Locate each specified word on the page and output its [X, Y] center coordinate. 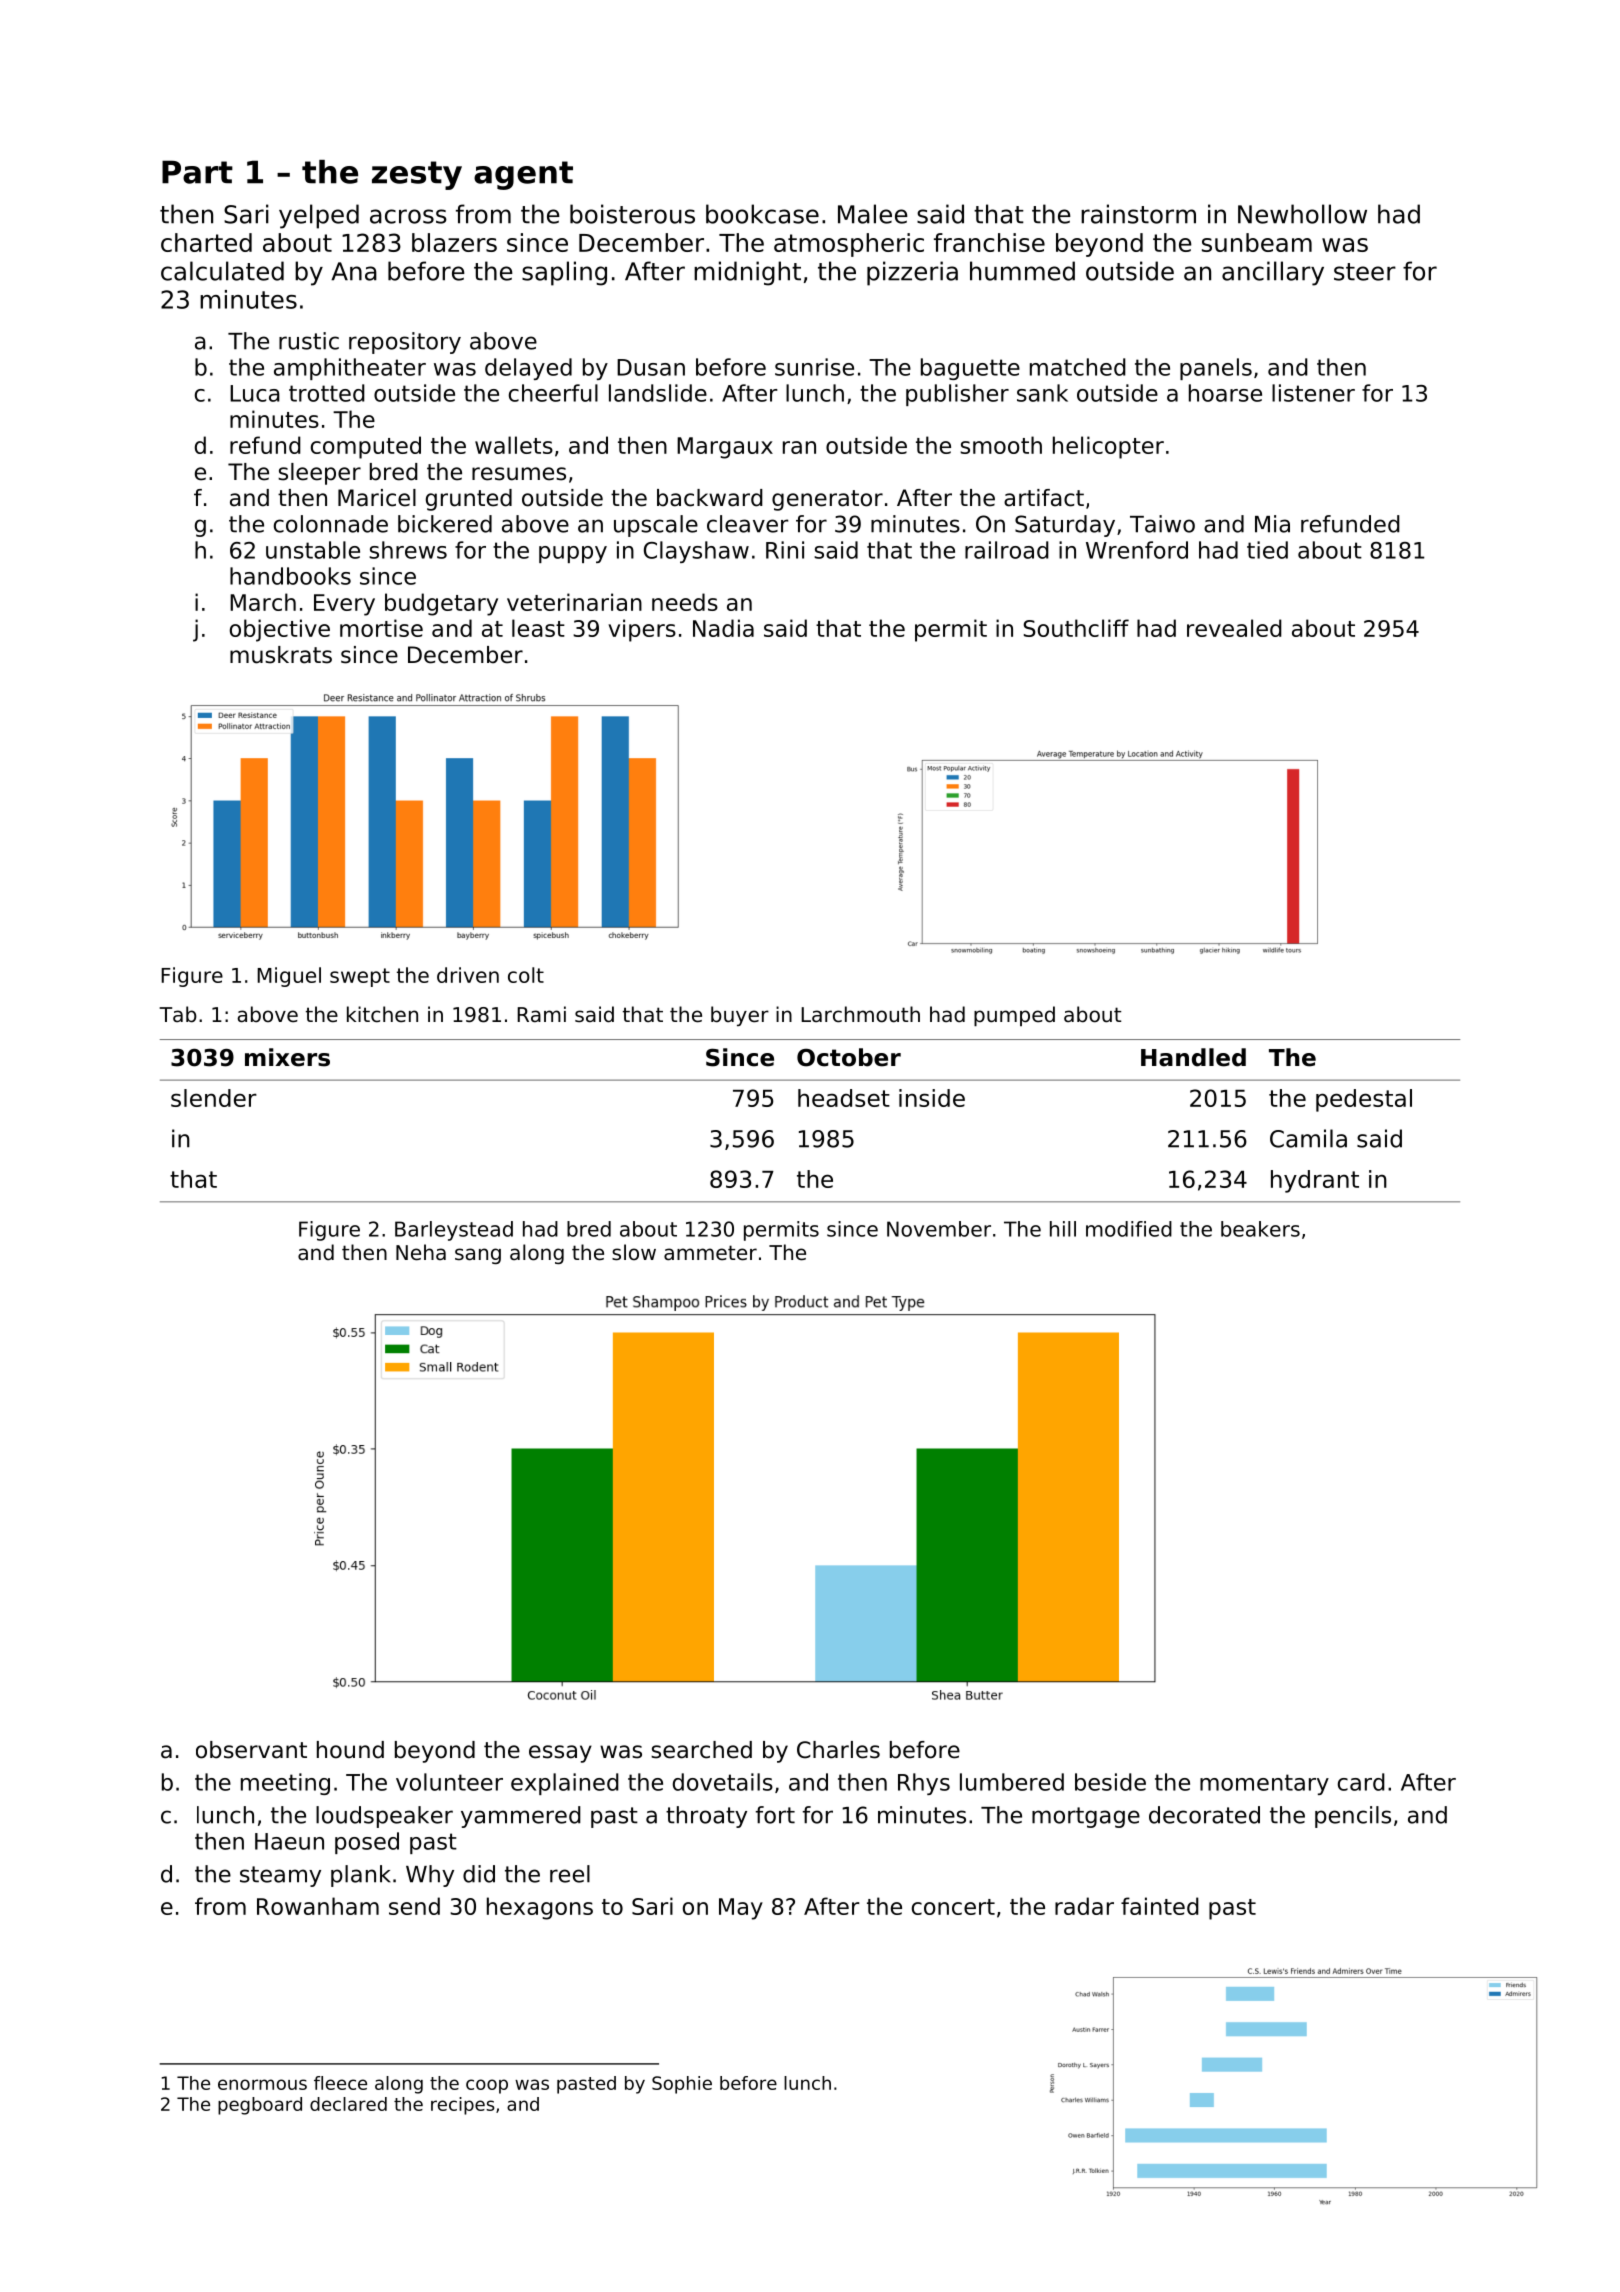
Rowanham [318, 1906]
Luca [255, 393]
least [538, 628]
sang [478, 1256]
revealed [1234, 628]
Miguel [289, 977]
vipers [642, 630]
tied [1267, 550]
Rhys [924, 1784]
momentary [1264, 1784]
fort [775, 1815]
